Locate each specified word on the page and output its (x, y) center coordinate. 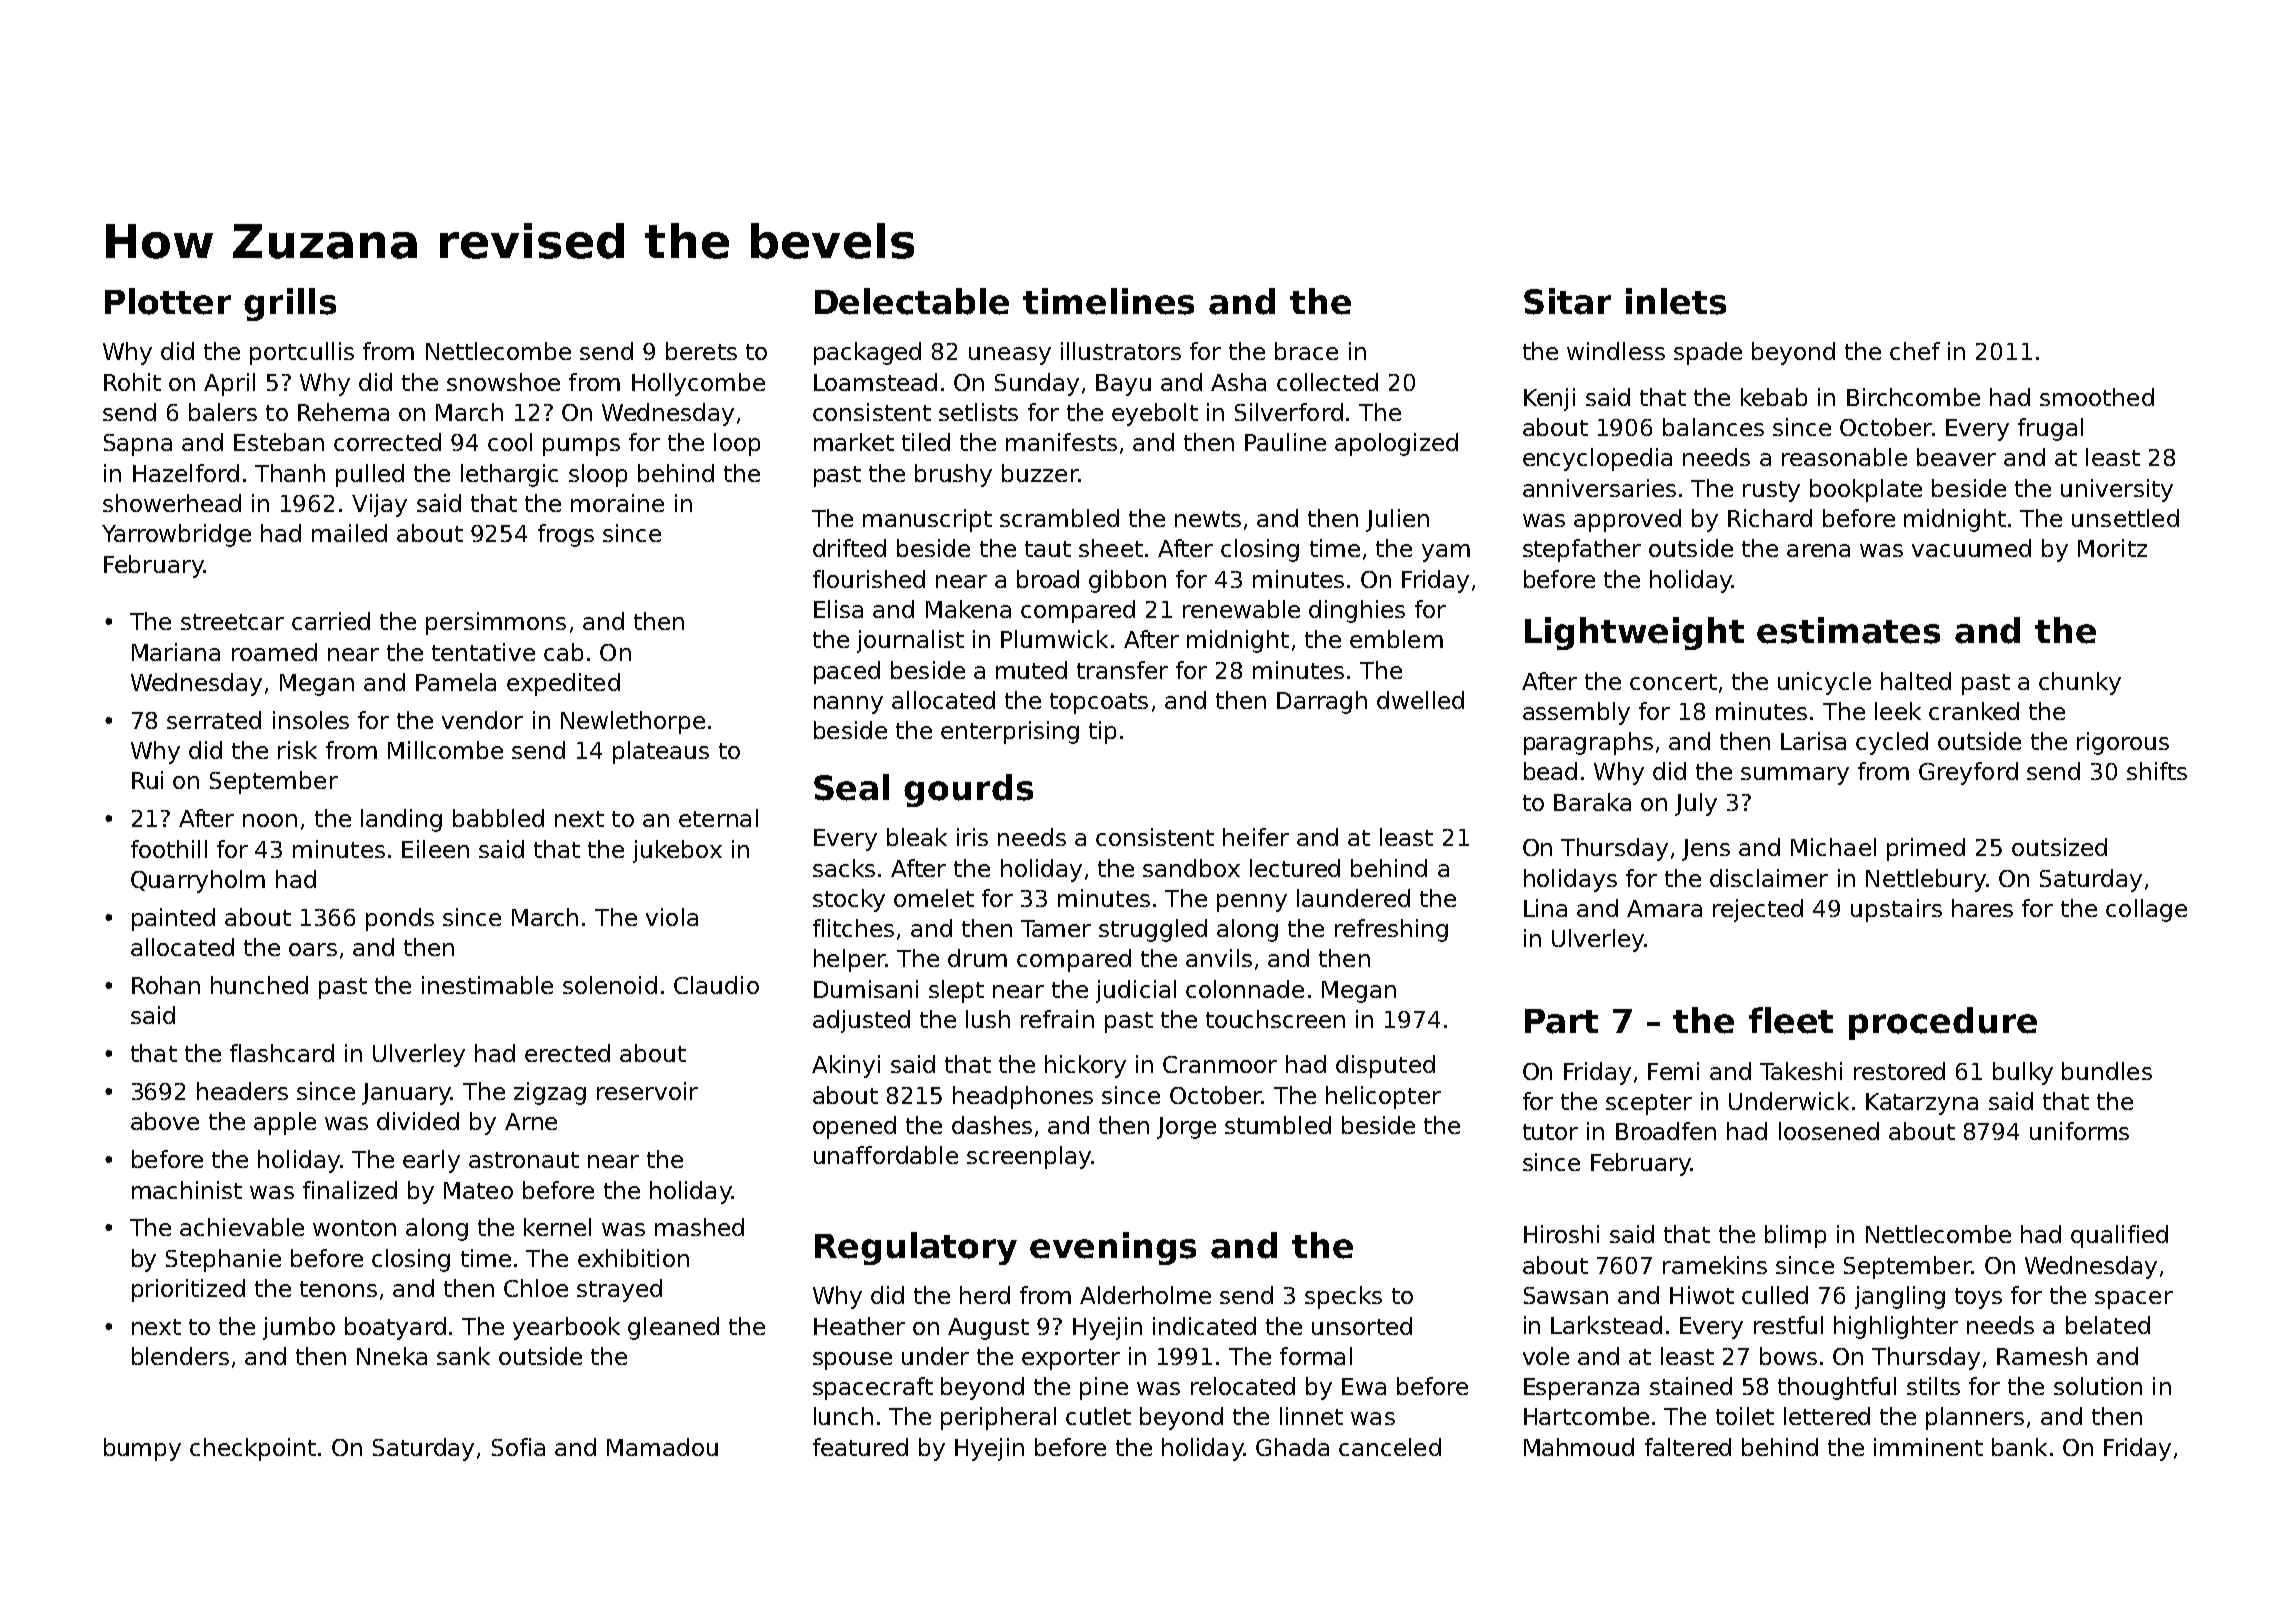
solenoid (610, 985)
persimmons (496, 623)
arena (1818, 550)
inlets (1676, 301)
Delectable (912, 301)
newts (1208, 519)
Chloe (536, 1288)
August (988, 1329)
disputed (1385, 1066)
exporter (1071, 1359)
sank (463, 1356)
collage (2146, 910)
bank (2019, 1447)
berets (701, 351)
